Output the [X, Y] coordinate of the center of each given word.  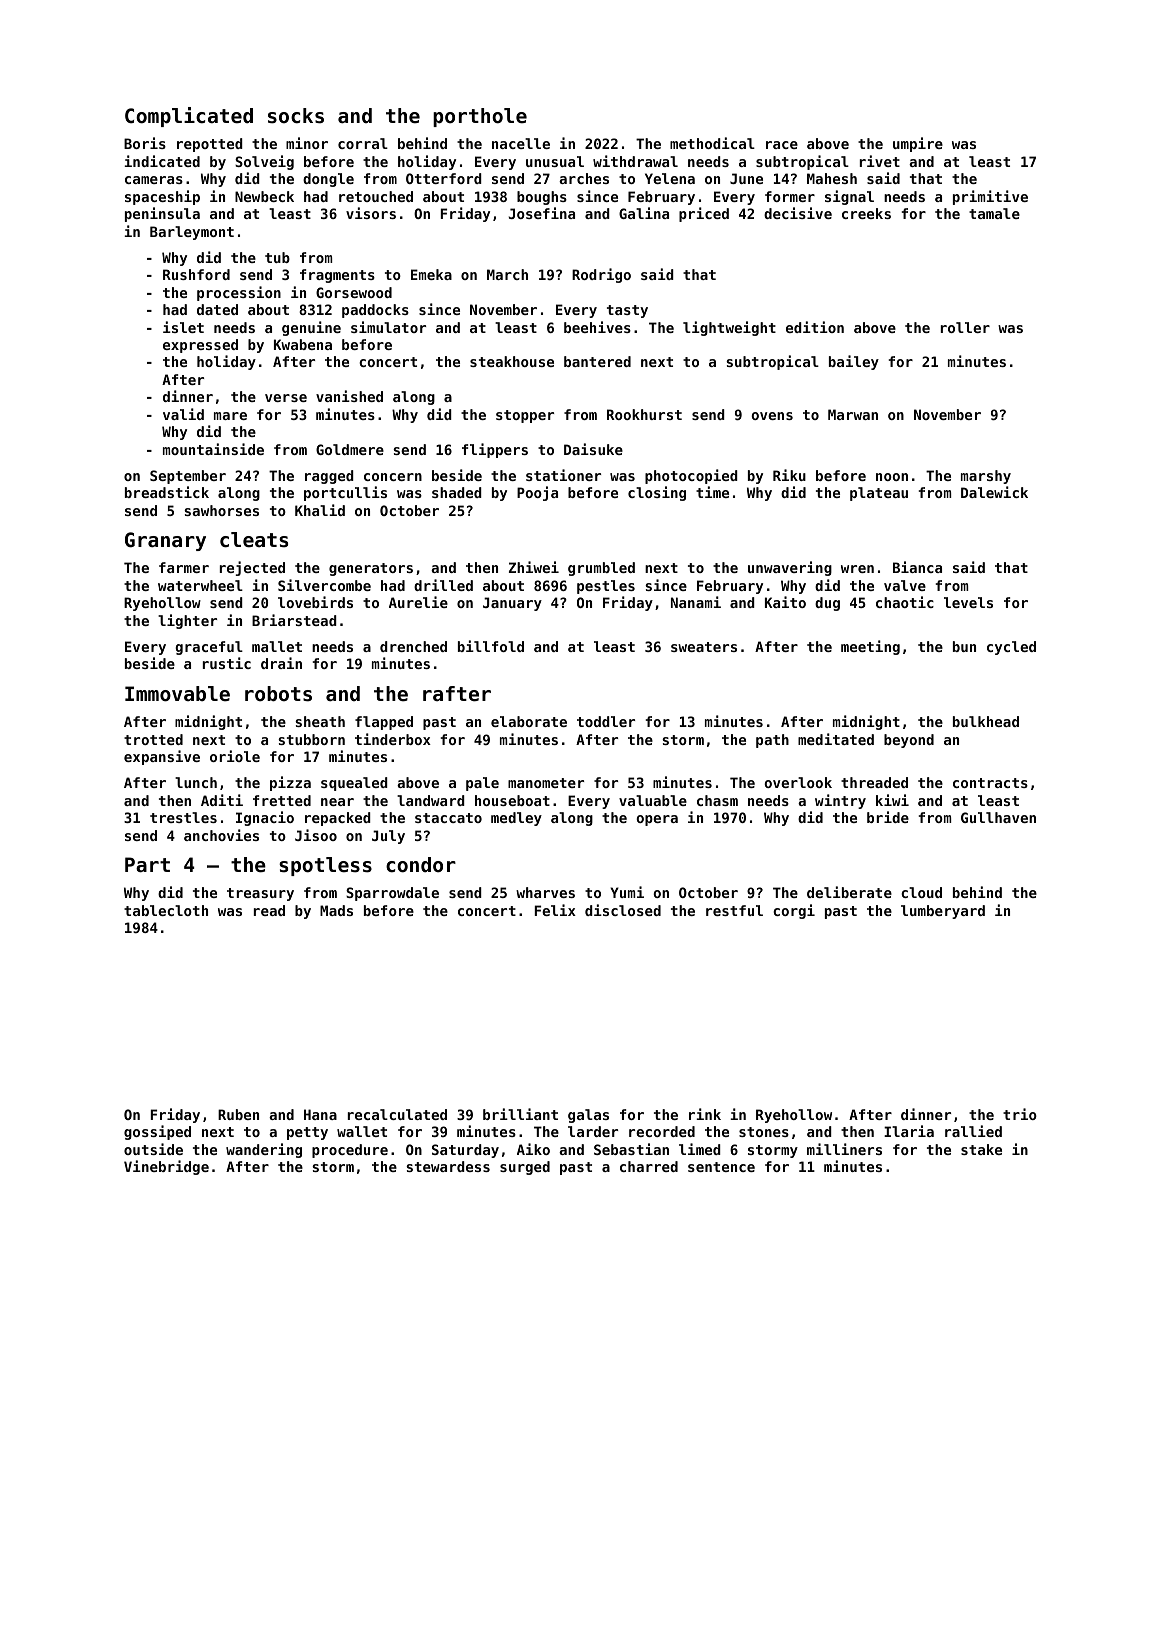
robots [278, 694]
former [790, 196]
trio [1020, 1114]
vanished [349, 396]
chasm [717, 800]
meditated [836, 739]
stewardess [448, 1166]
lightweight [729, 328]
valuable [653, 800]
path [772, 741]
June [746, 178]
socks [296, 116]
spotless [325, 866]
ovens [772, 416]
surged [525, 1168]
